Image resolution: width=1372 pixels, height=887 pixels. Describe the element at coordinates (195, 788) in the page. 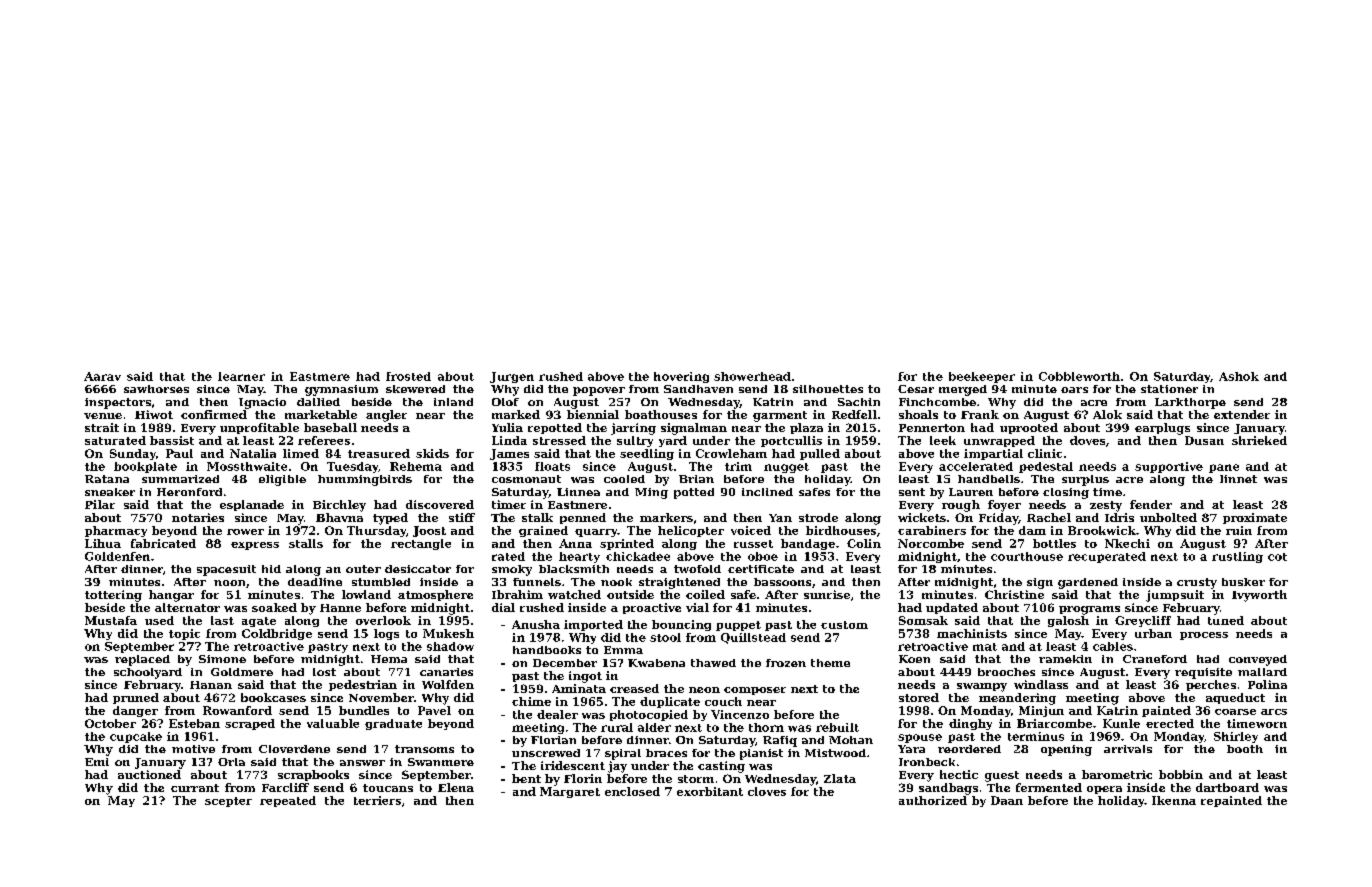

I see `currant` at that location.
